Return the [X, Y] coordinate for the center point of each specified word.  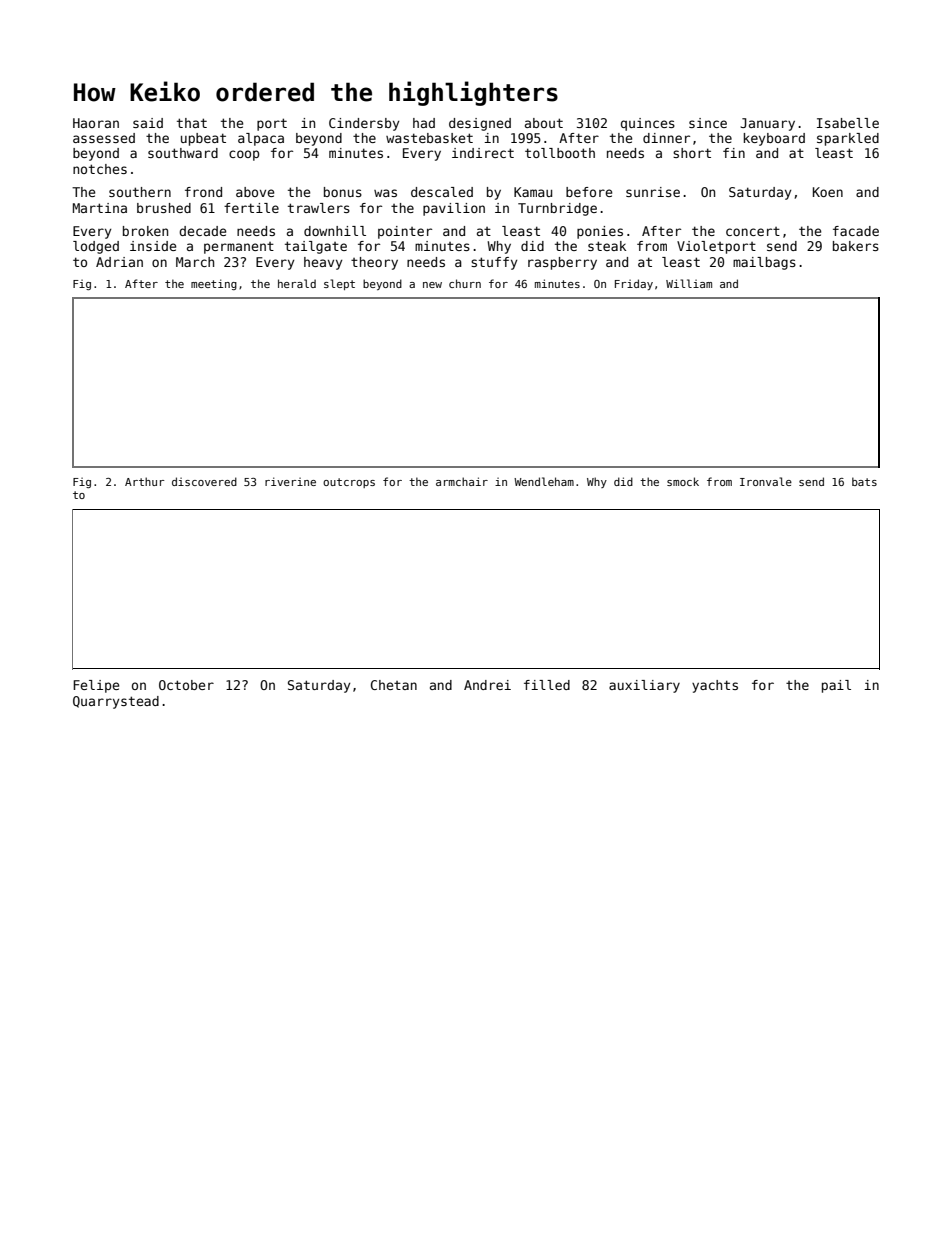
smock [683, 481]
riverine [290, 481]
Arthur [144, 481]
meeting [214, 284]
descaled [442, 192]
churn [465, 283]
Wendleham [544, 481]
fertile [251, 208]
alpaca [261, 139]
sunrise [653, 192]
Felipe [96, 686]
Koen [828, 192]
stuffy [494, 263]
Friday [634, 284]
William [689, 283]
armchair [462, 481]
